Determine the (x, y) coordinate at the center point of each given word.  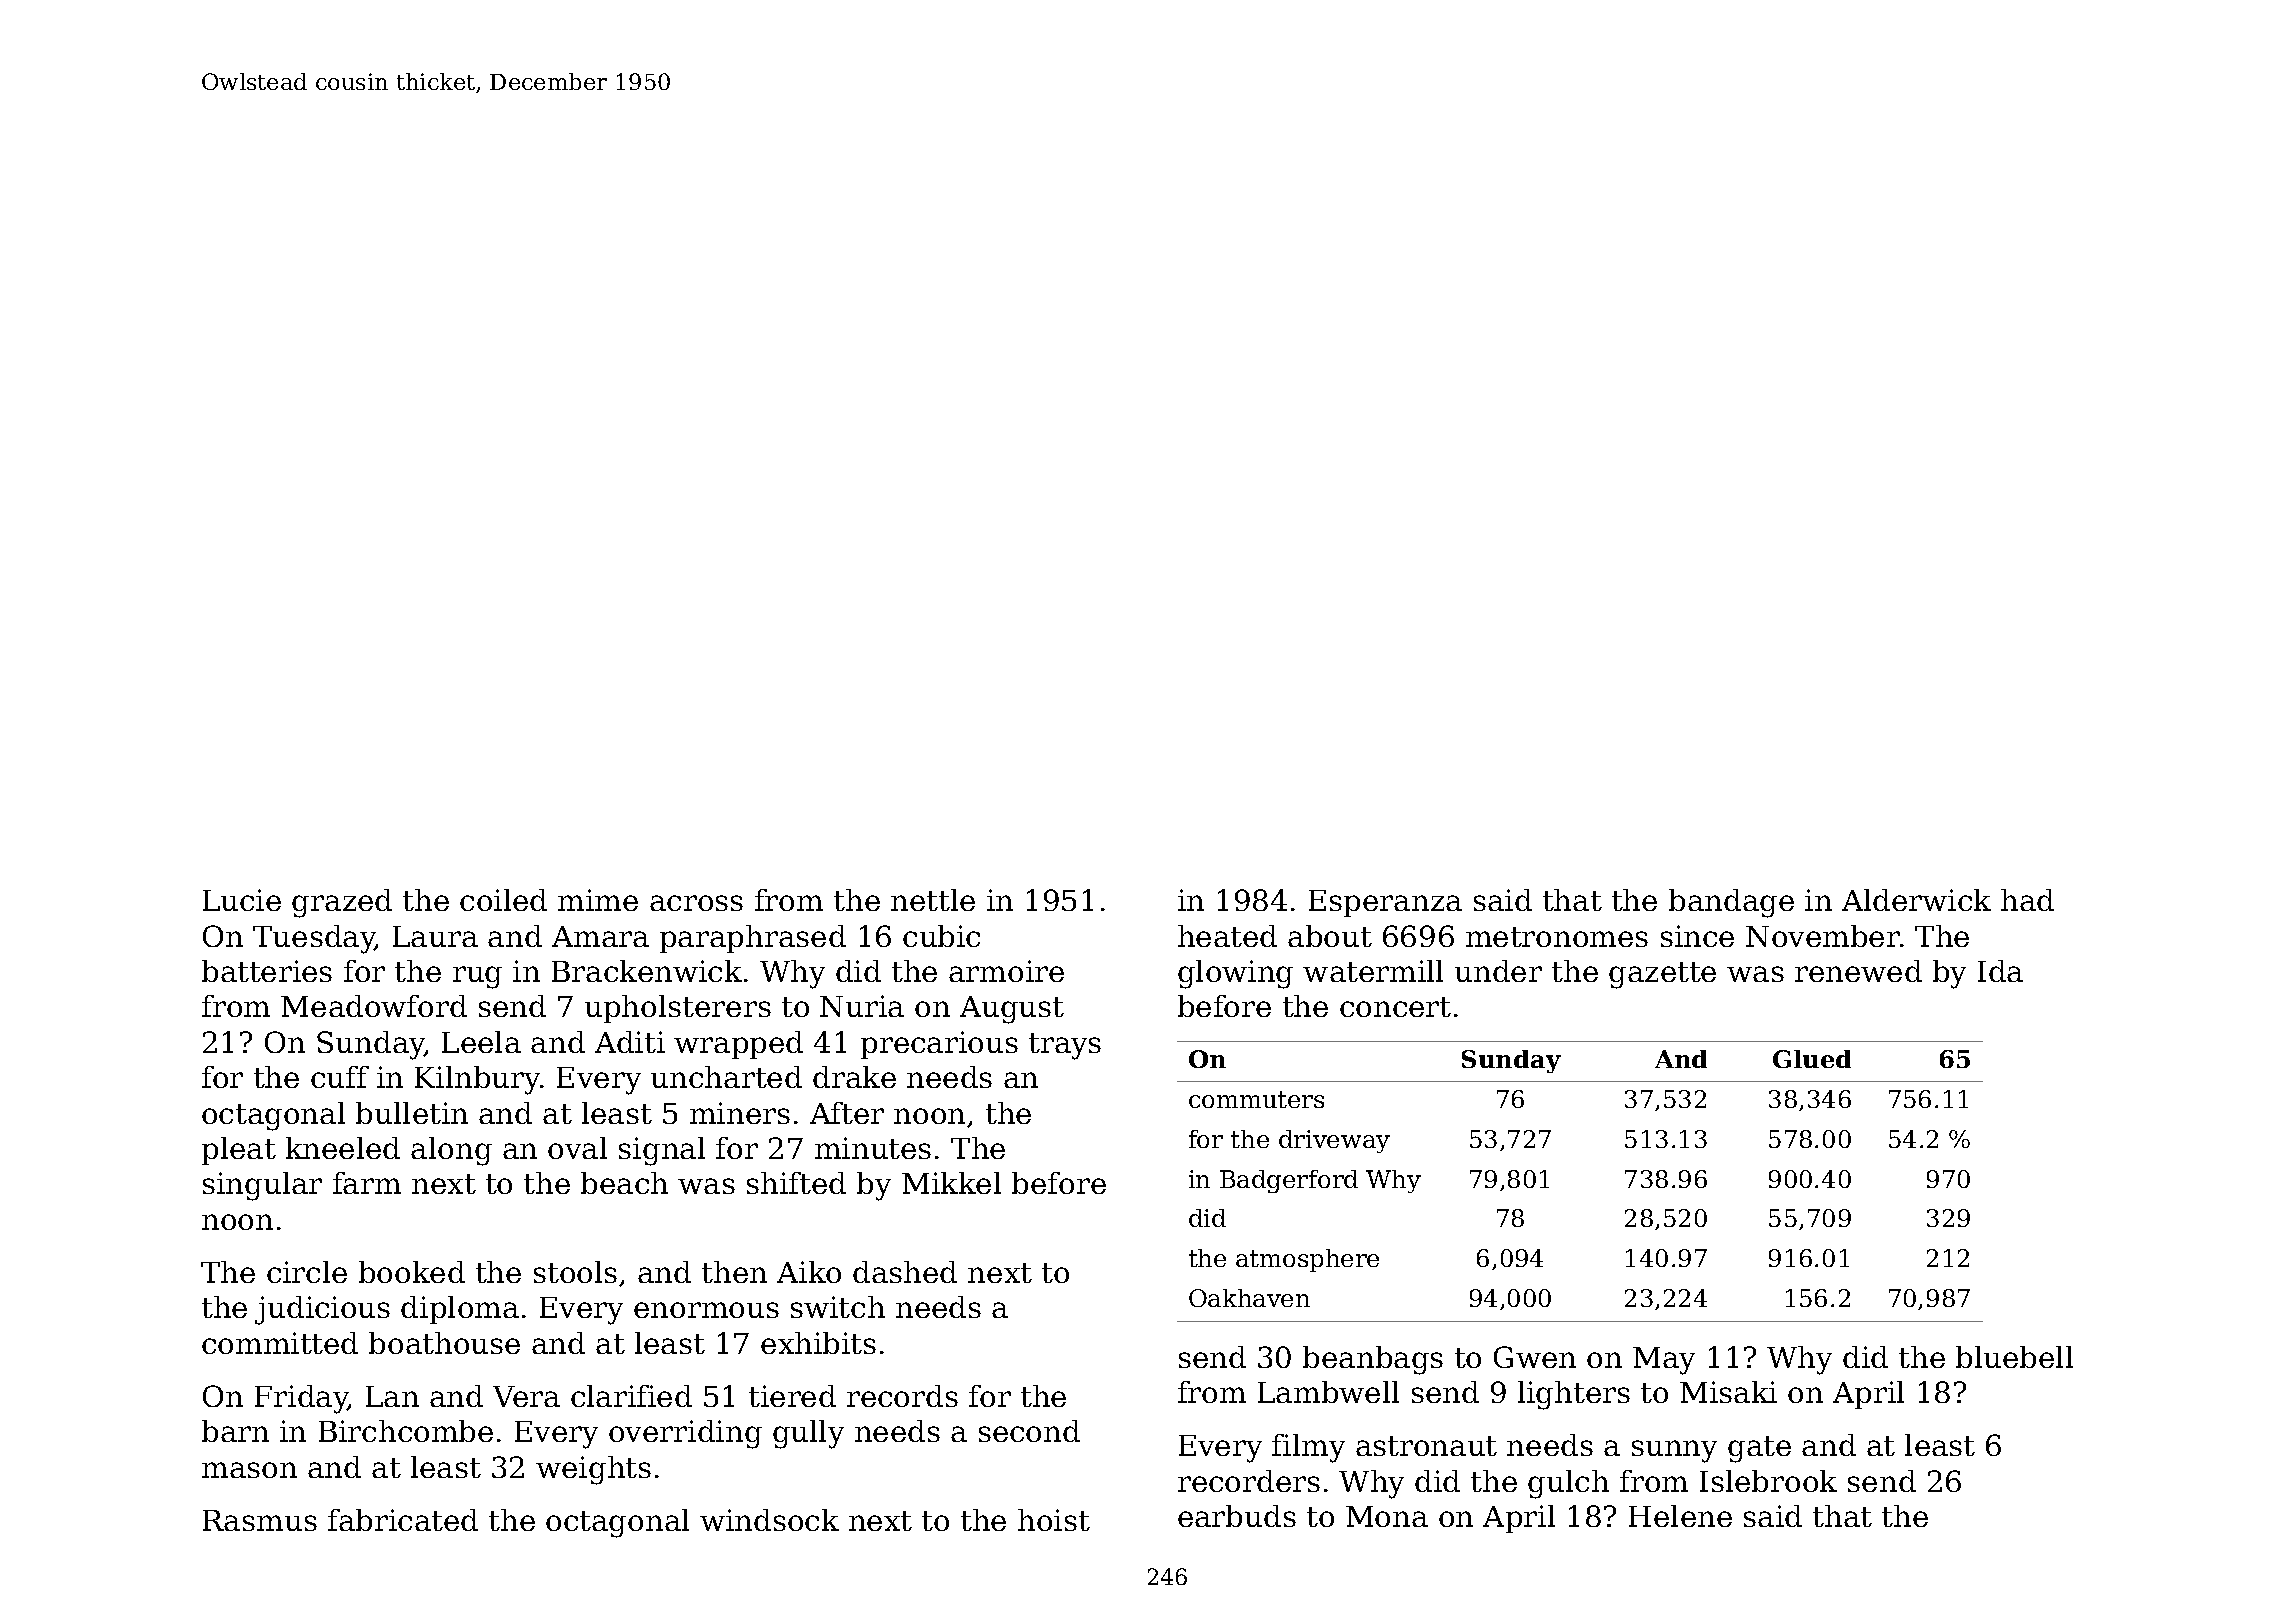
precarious (939, 1045)
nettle (933, 900)
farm (367, 1183)
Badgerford (1289, 1181)
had (2027, 900)
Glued (1812, 1059)
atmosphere (1307, 1260)
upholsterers (678, 1009)
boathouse (444, 1343)
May (1664, 1361)
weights (593, 1470)
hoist (1054, 1520)
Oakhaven (1249, 1298)
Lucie (242, 900)
